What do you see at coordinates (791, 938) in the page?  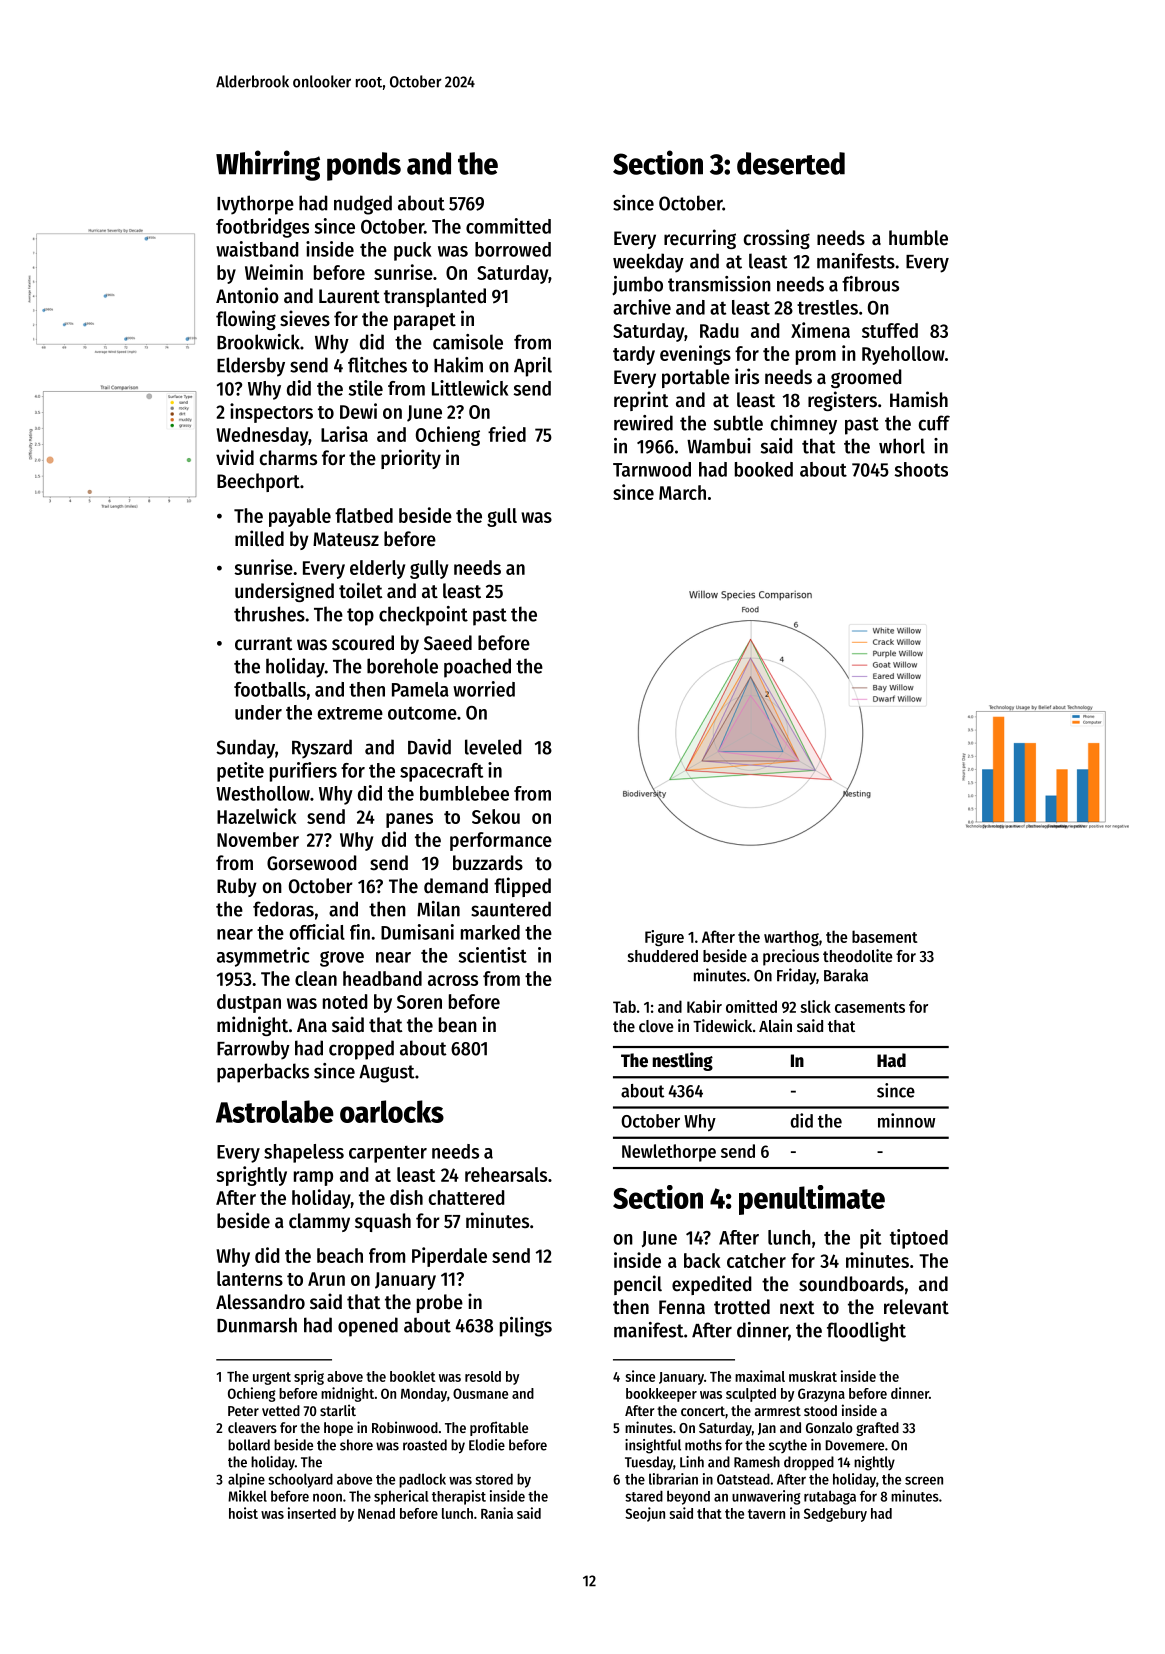 I see `warthog` at bounding box center [791, 938].
